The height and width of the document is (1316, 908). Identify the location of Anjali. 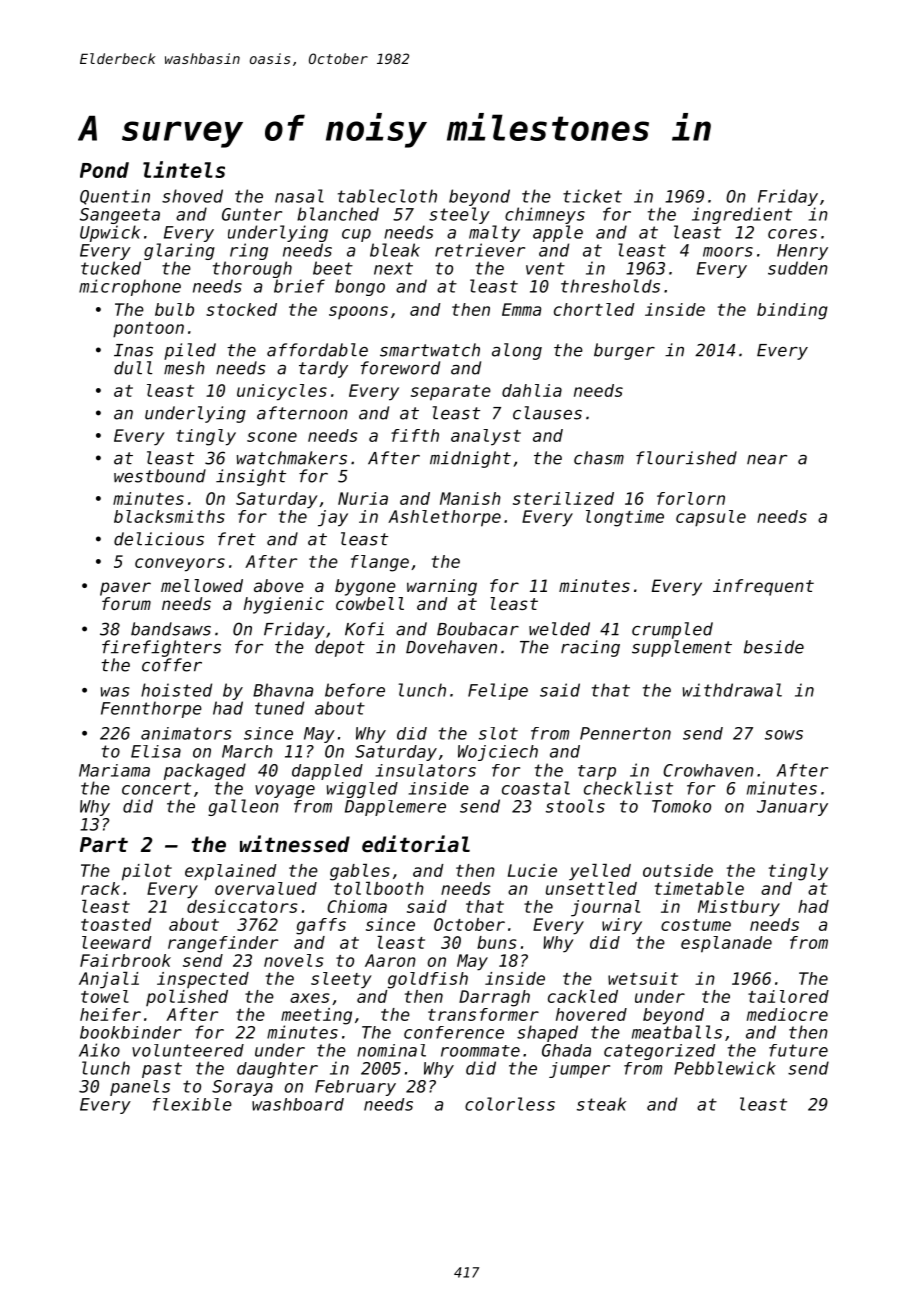
(109, 980).
